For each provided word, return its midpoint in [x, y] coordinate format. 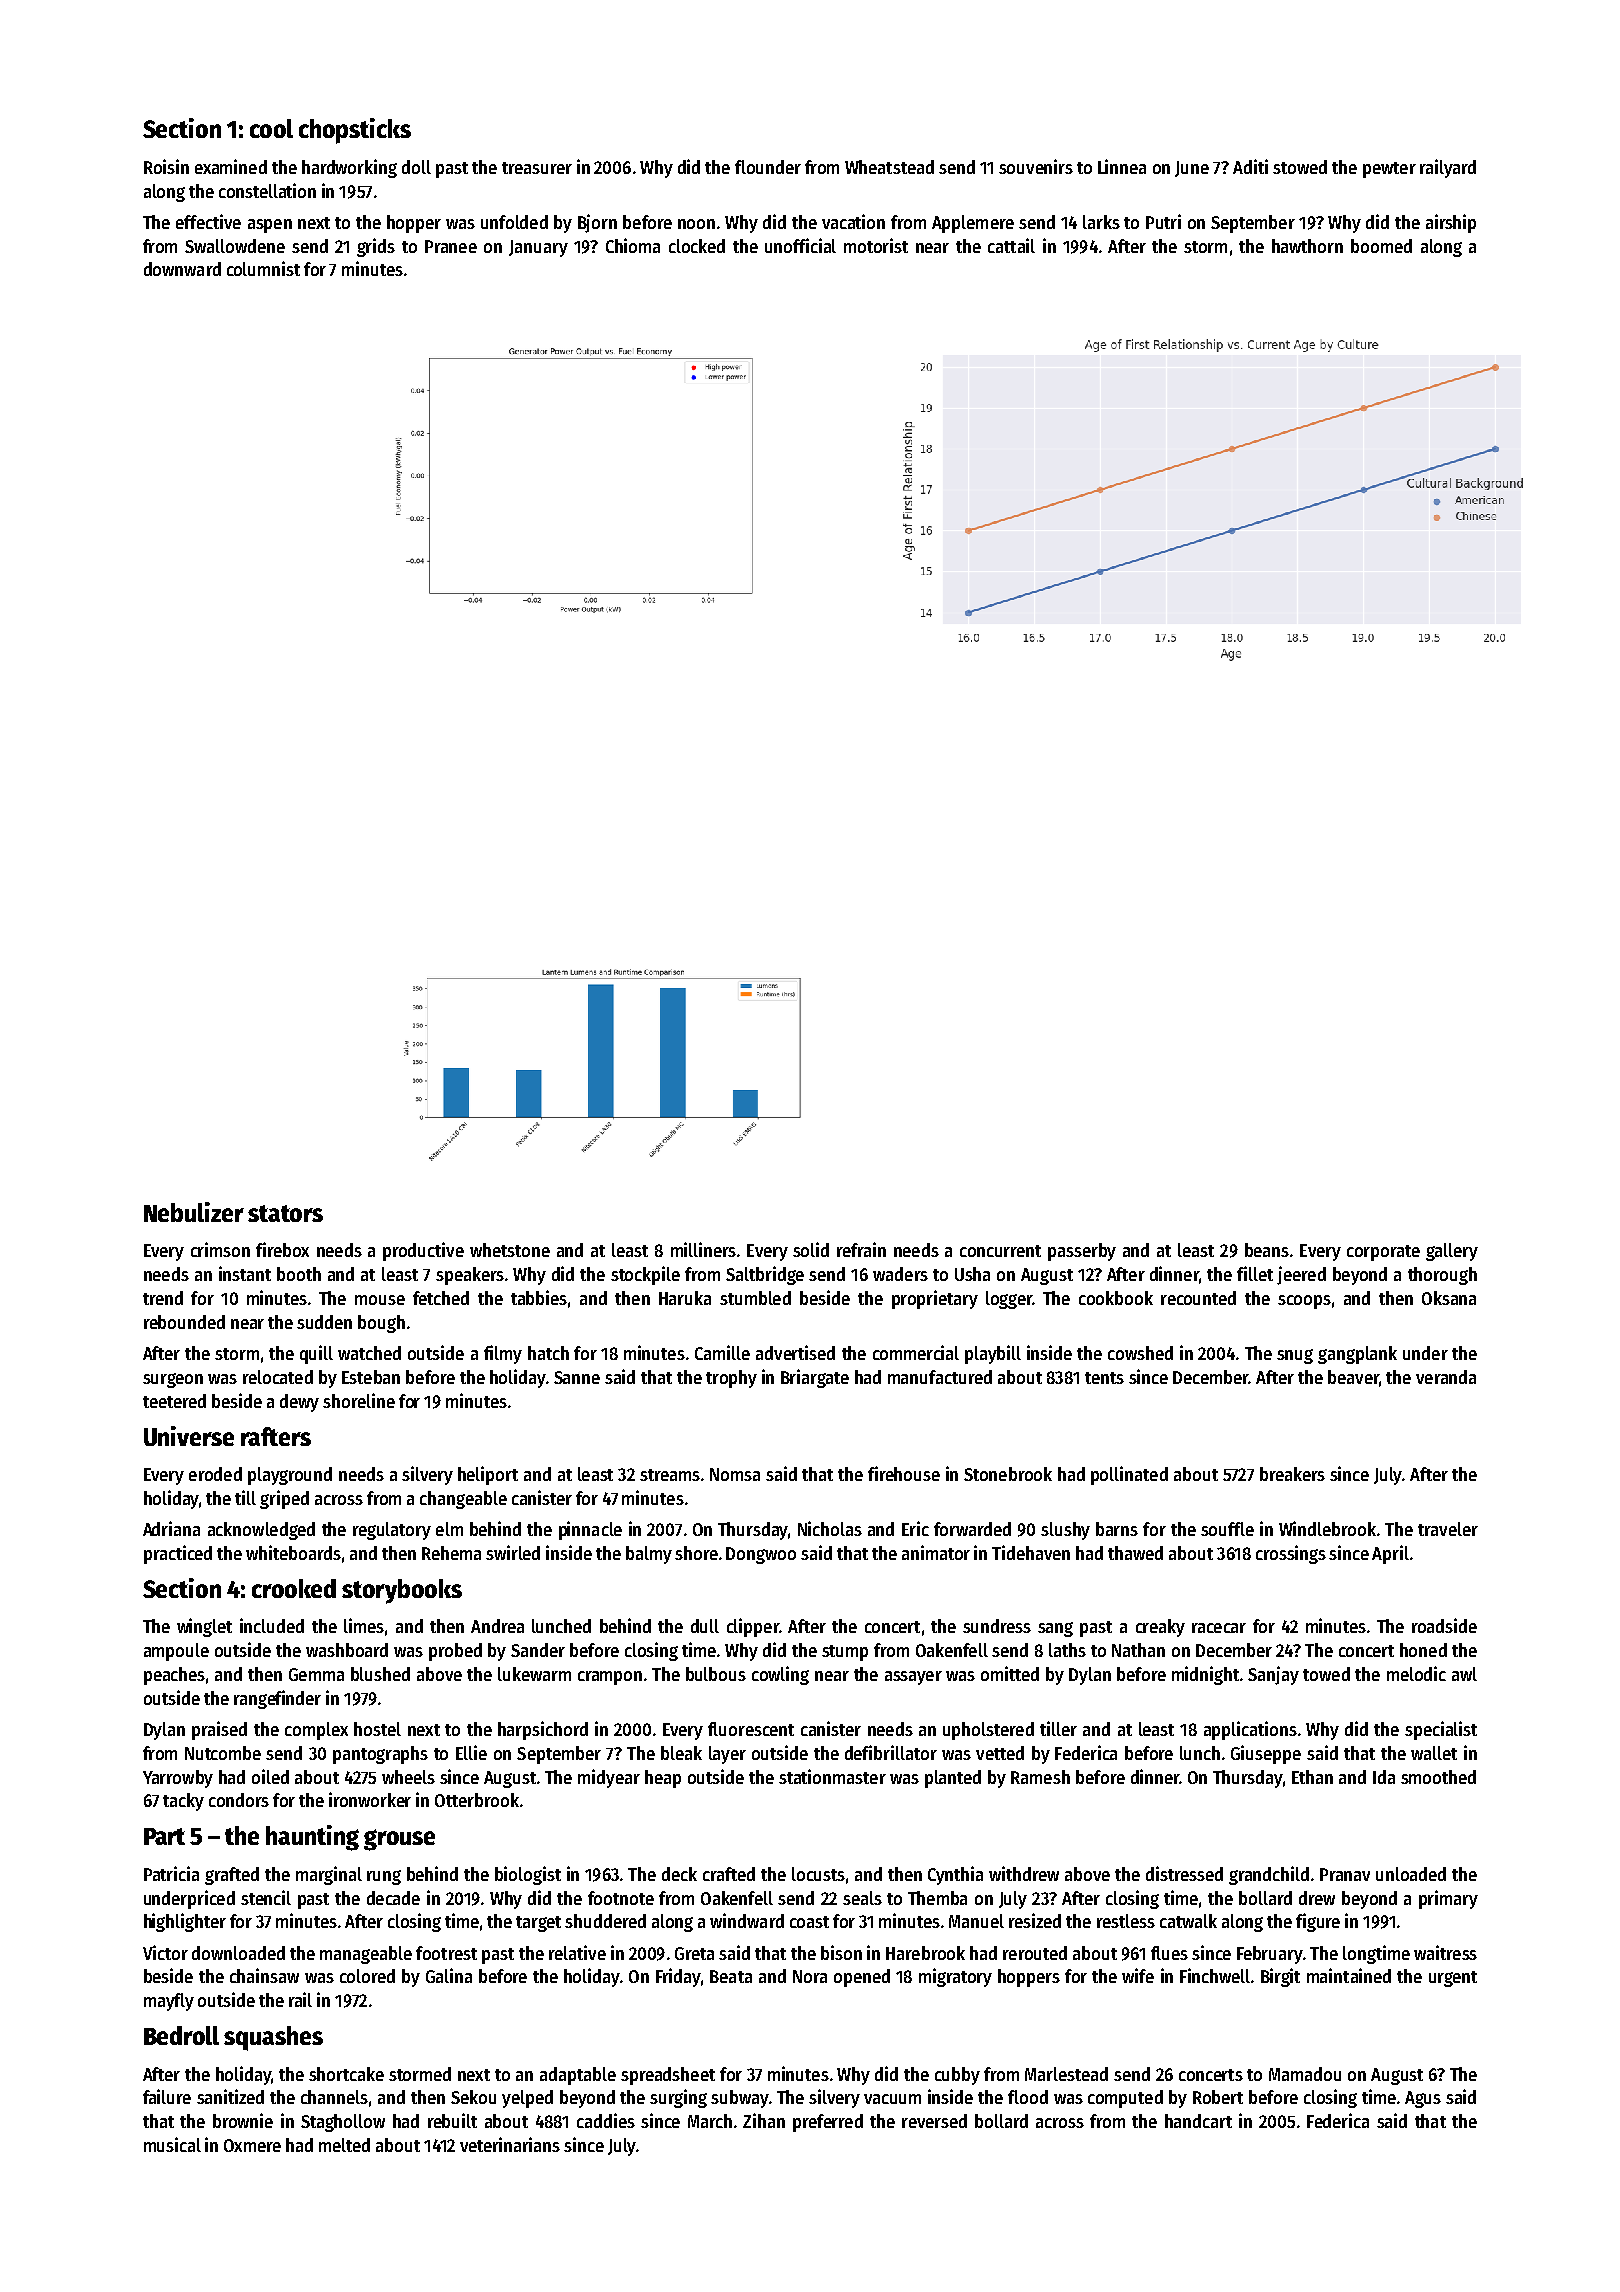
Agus [1423, 2099]
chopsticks [355, 131]
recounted [1198, 1298]
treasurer [537, 168]
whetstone [510, 1250]
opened [862, 1978]
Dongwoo [761, 1555]
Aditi [1250, 166]
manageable [366, 1955]
